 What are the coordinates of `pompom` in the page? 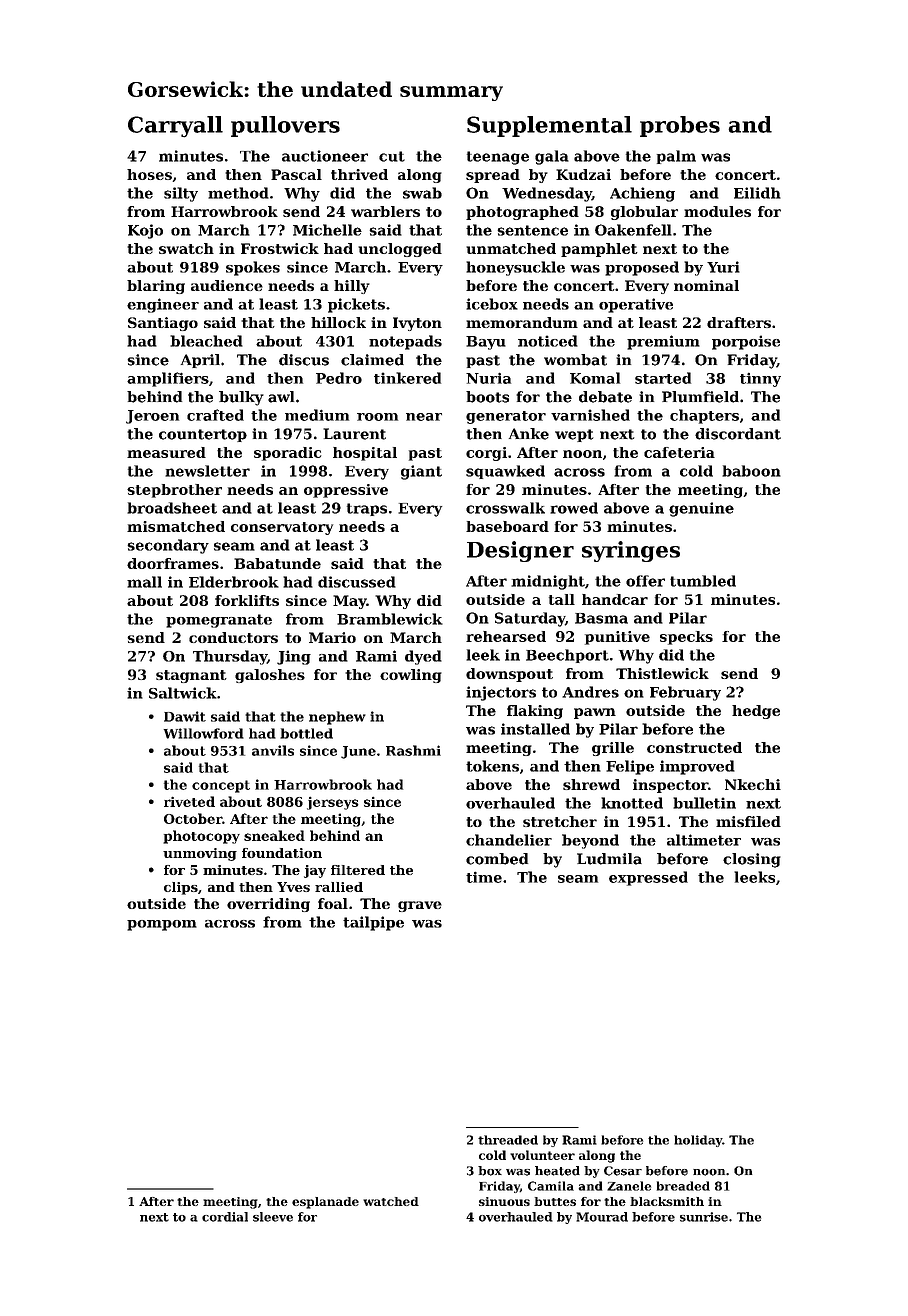 It's located at (162, 925).
